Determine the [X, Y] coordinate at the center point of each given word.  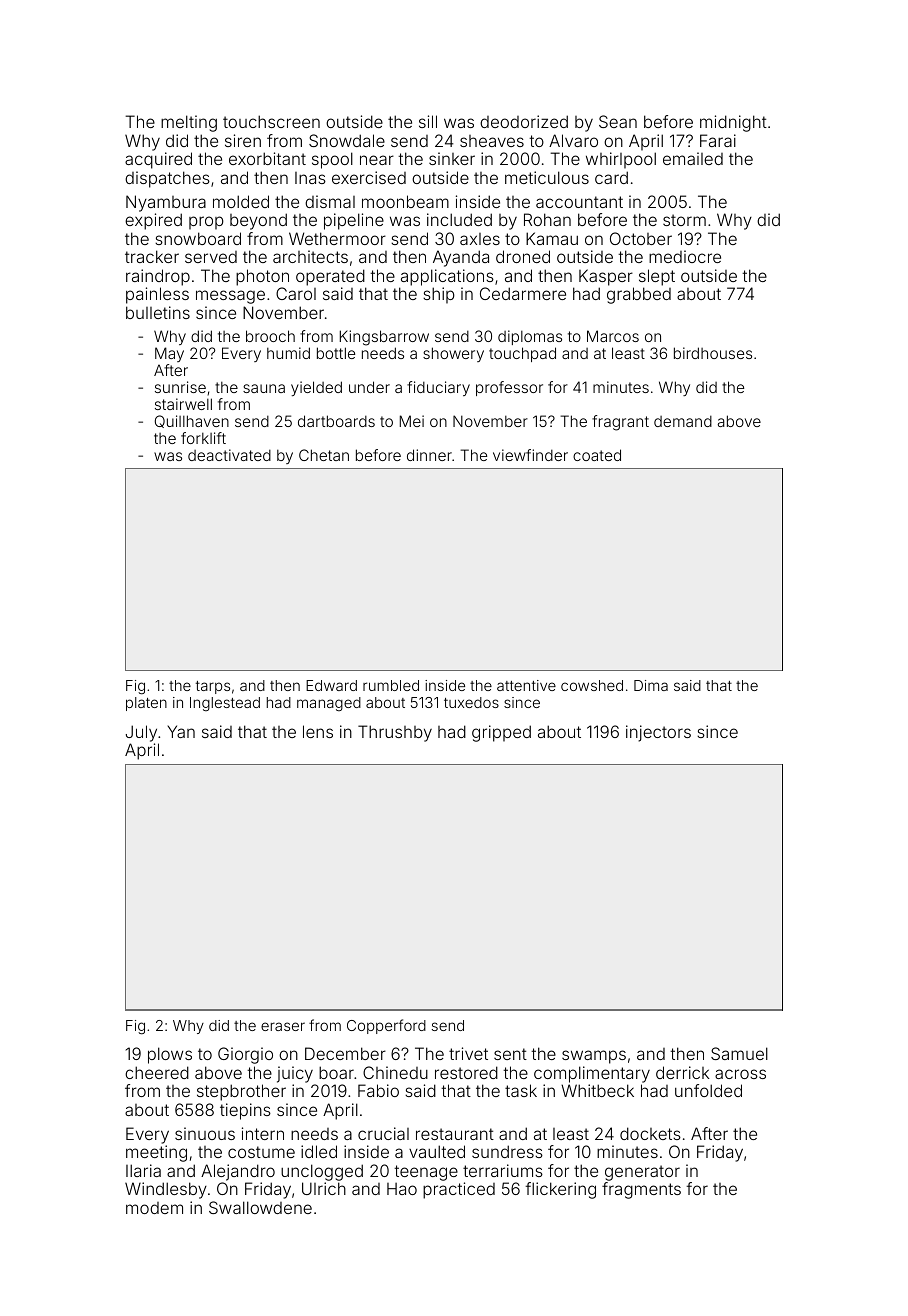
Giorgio [245, 1055]
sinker [452, 158]
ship [439, 295]
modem [154, 1208]
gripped [501, 733]
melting [189, 123]
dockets [650, 1133]
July [141, 733]
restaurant [455, 1134]
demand [683, 421]
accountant [579, 202]
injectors [658, 733]
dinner [429, 455]
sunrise [180, 387]
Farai [718, 140]
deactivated [229, 455]
